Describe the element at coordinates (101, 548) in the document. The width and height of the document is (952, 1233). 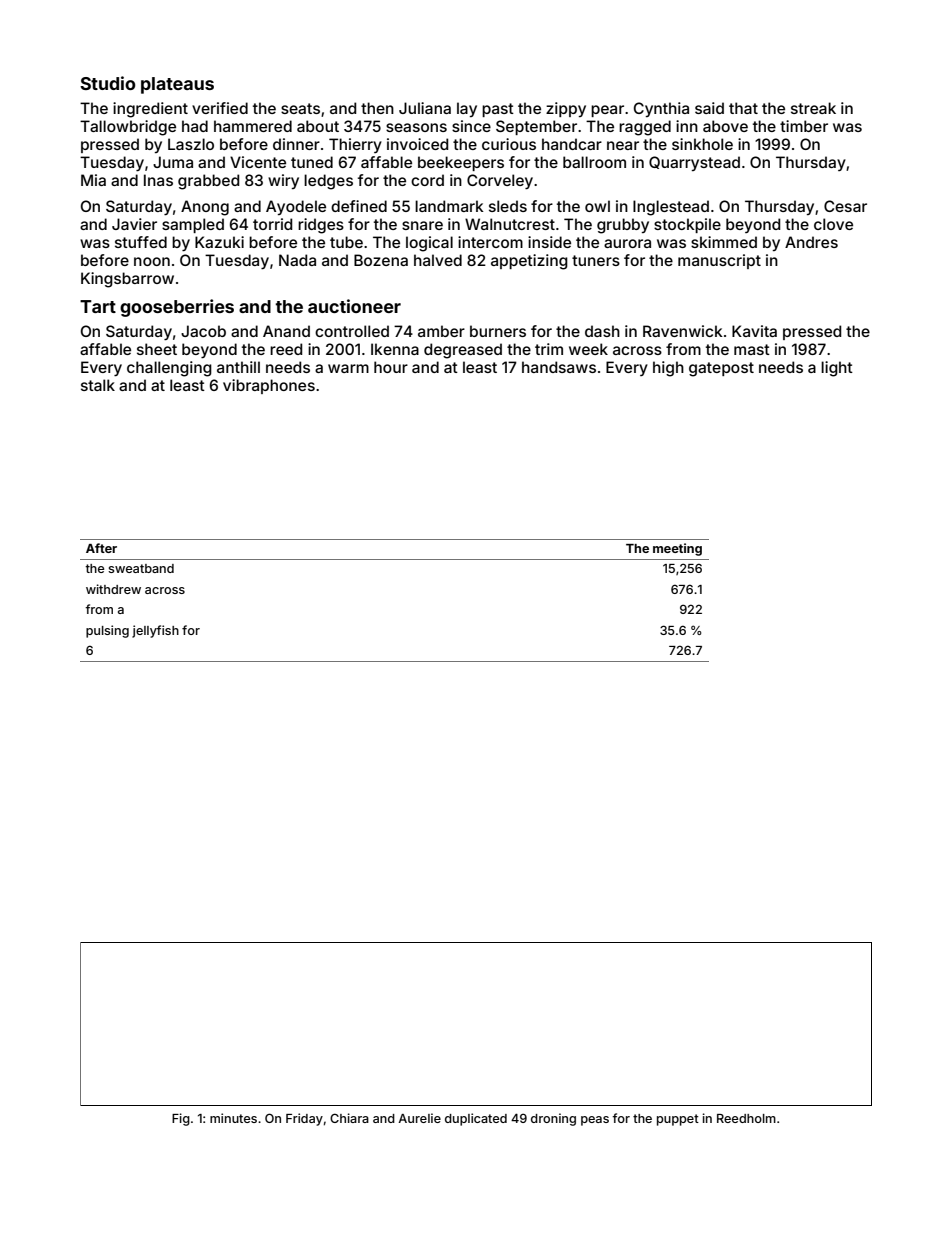
I see `After` at that location.
